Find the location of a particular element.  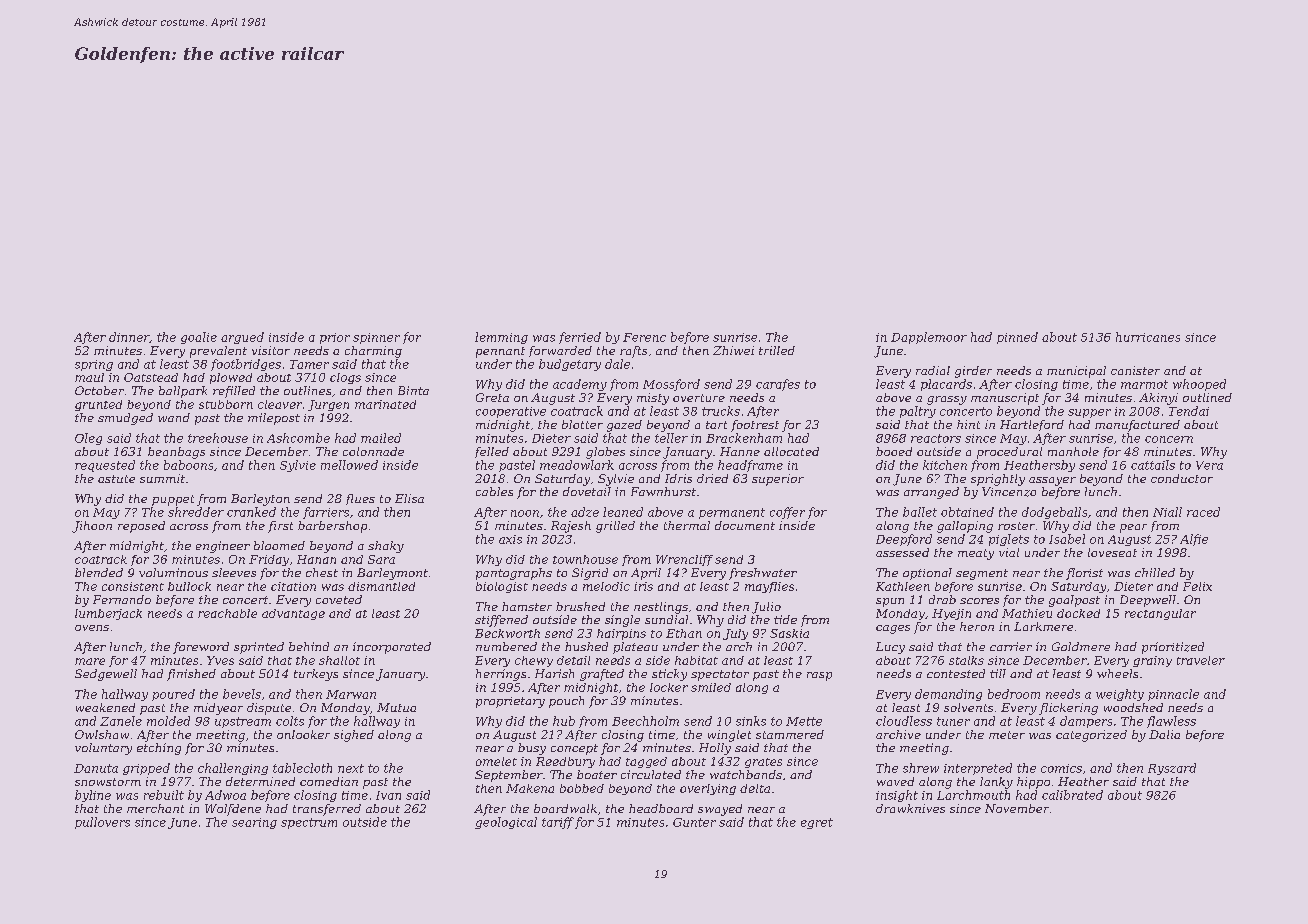

sprinted is located at coordinates (259, 648).
